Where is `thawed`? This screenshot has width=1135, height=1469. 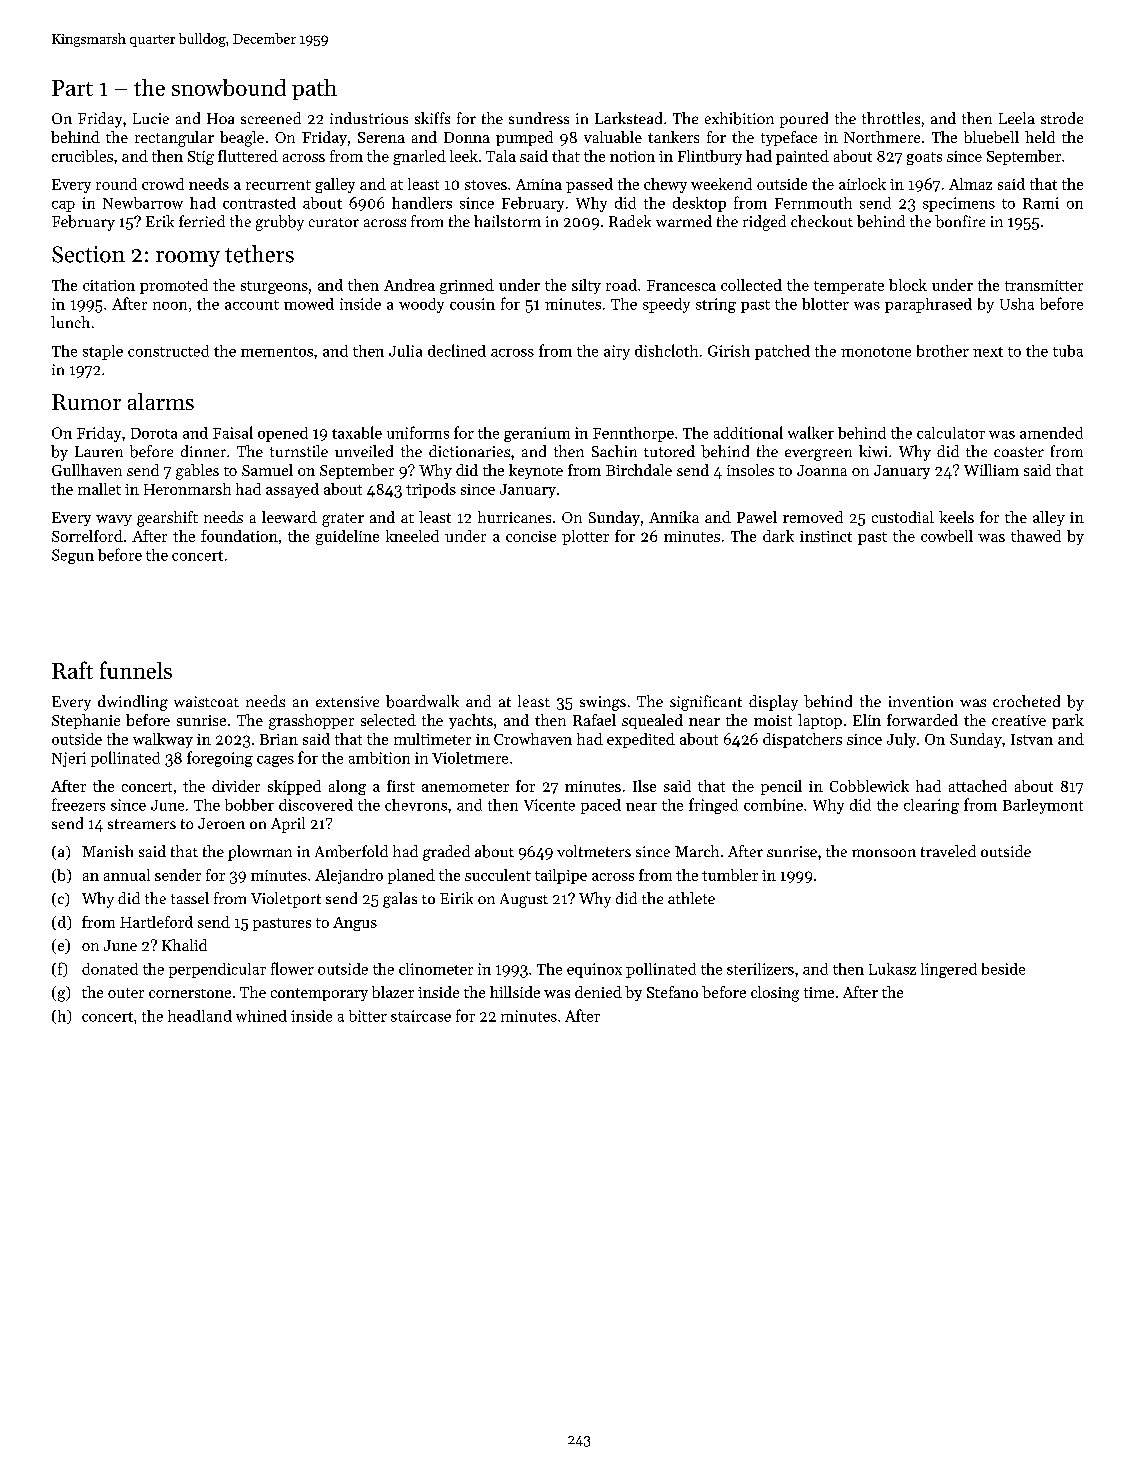
thawed is located at coordinates (1036, 536).
